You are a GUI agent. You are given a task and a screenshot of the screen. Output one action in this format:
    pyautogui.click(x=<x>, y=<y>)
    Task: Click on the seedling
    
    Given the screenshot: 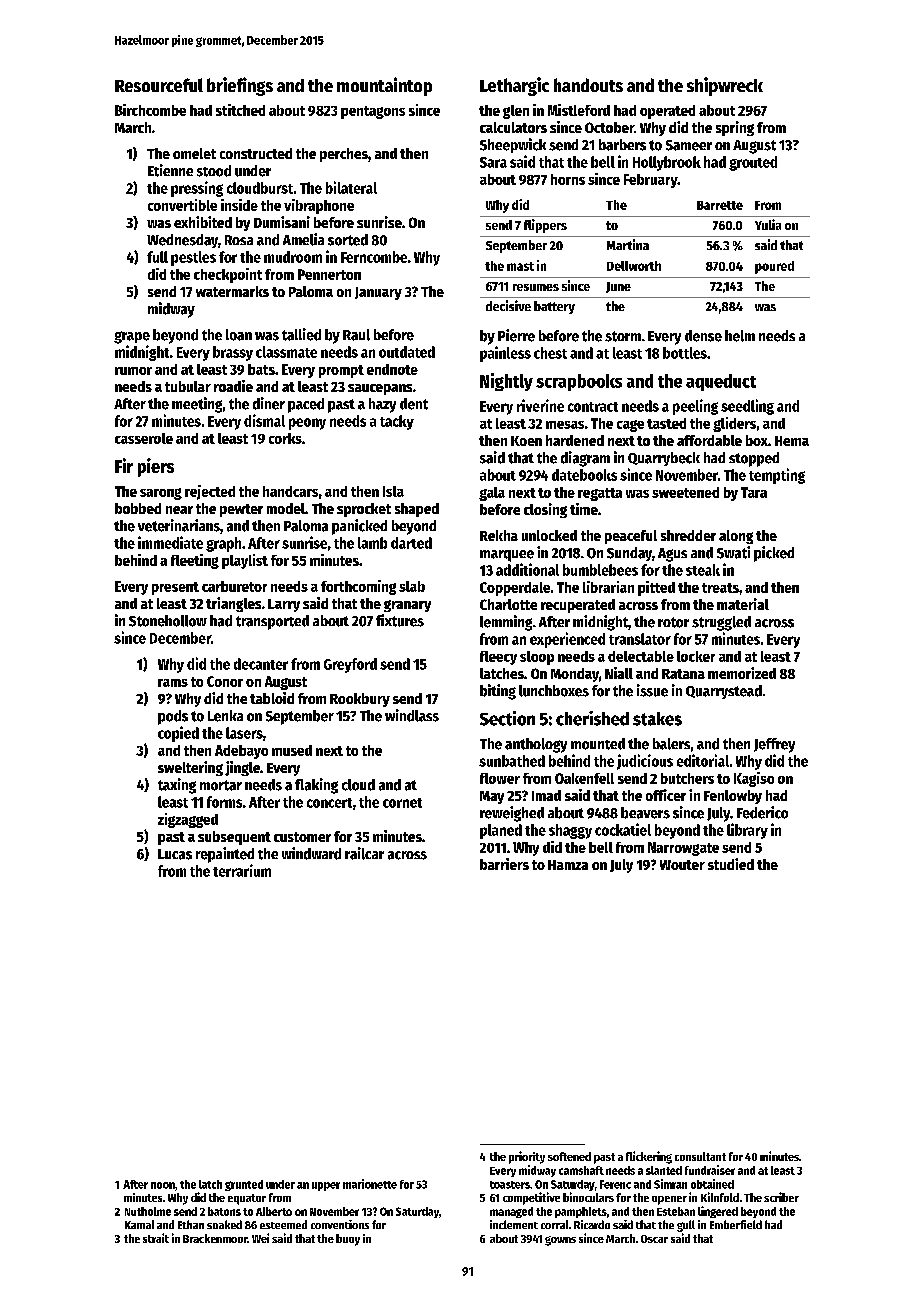 What is the action you would take?
    pyautogui.click(x=747, y=407)
